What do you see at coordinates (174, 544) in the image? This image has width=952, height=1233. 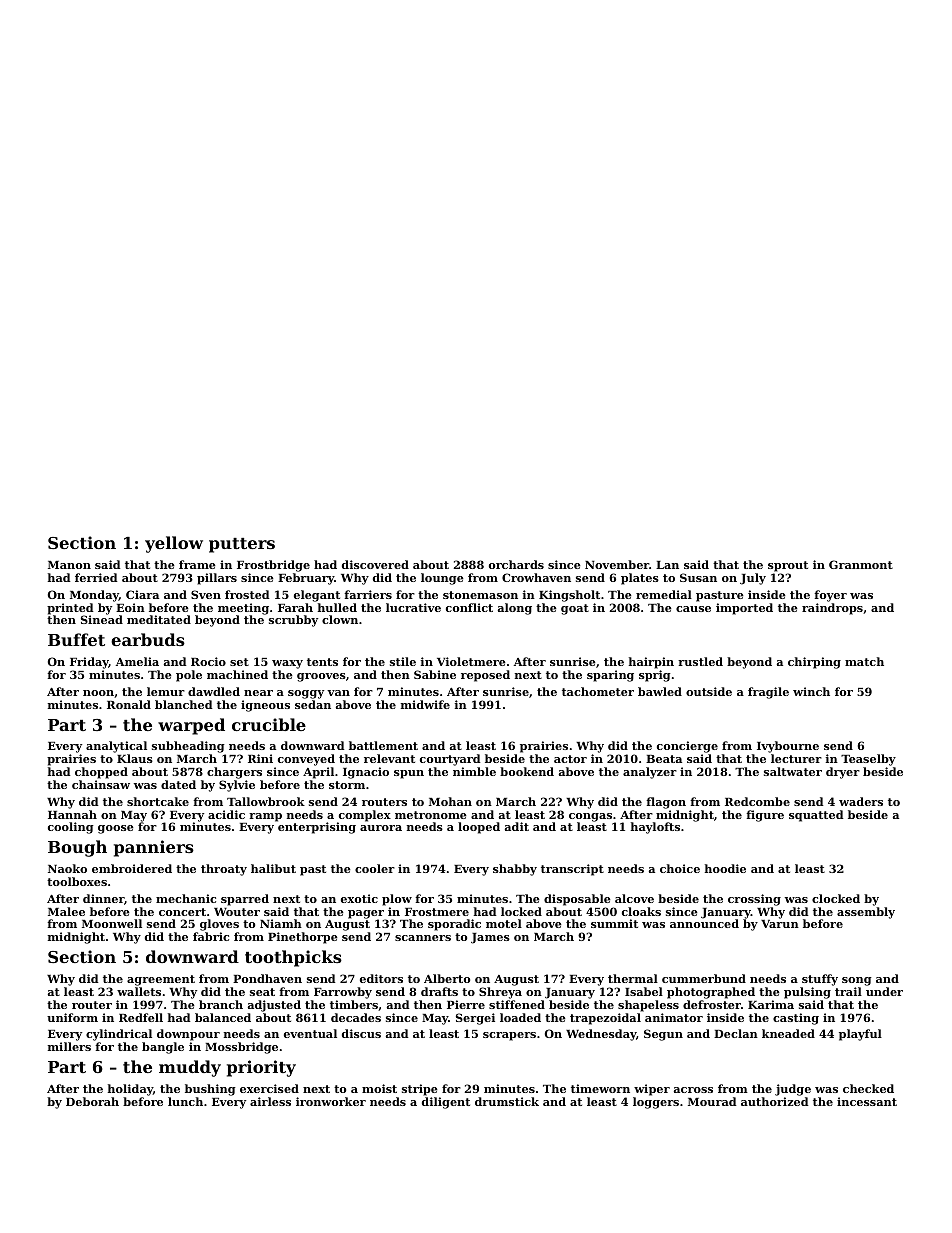 I see `yellow` at bounding box center [174, 544].
